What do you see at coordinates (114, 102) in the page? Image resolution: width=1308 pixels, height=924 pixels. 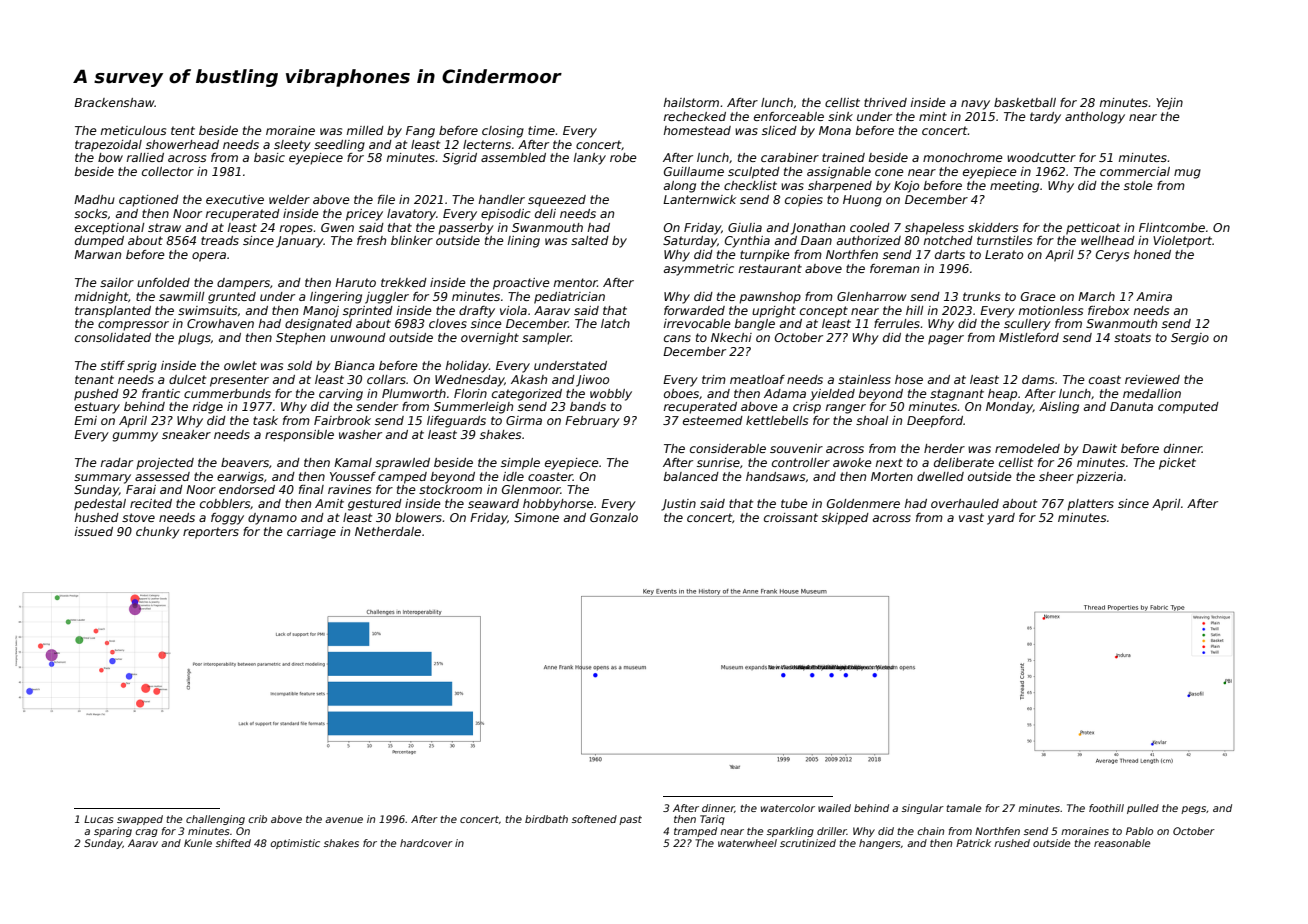 I see `Brackenshaw` at bounding box center [114, 102].
